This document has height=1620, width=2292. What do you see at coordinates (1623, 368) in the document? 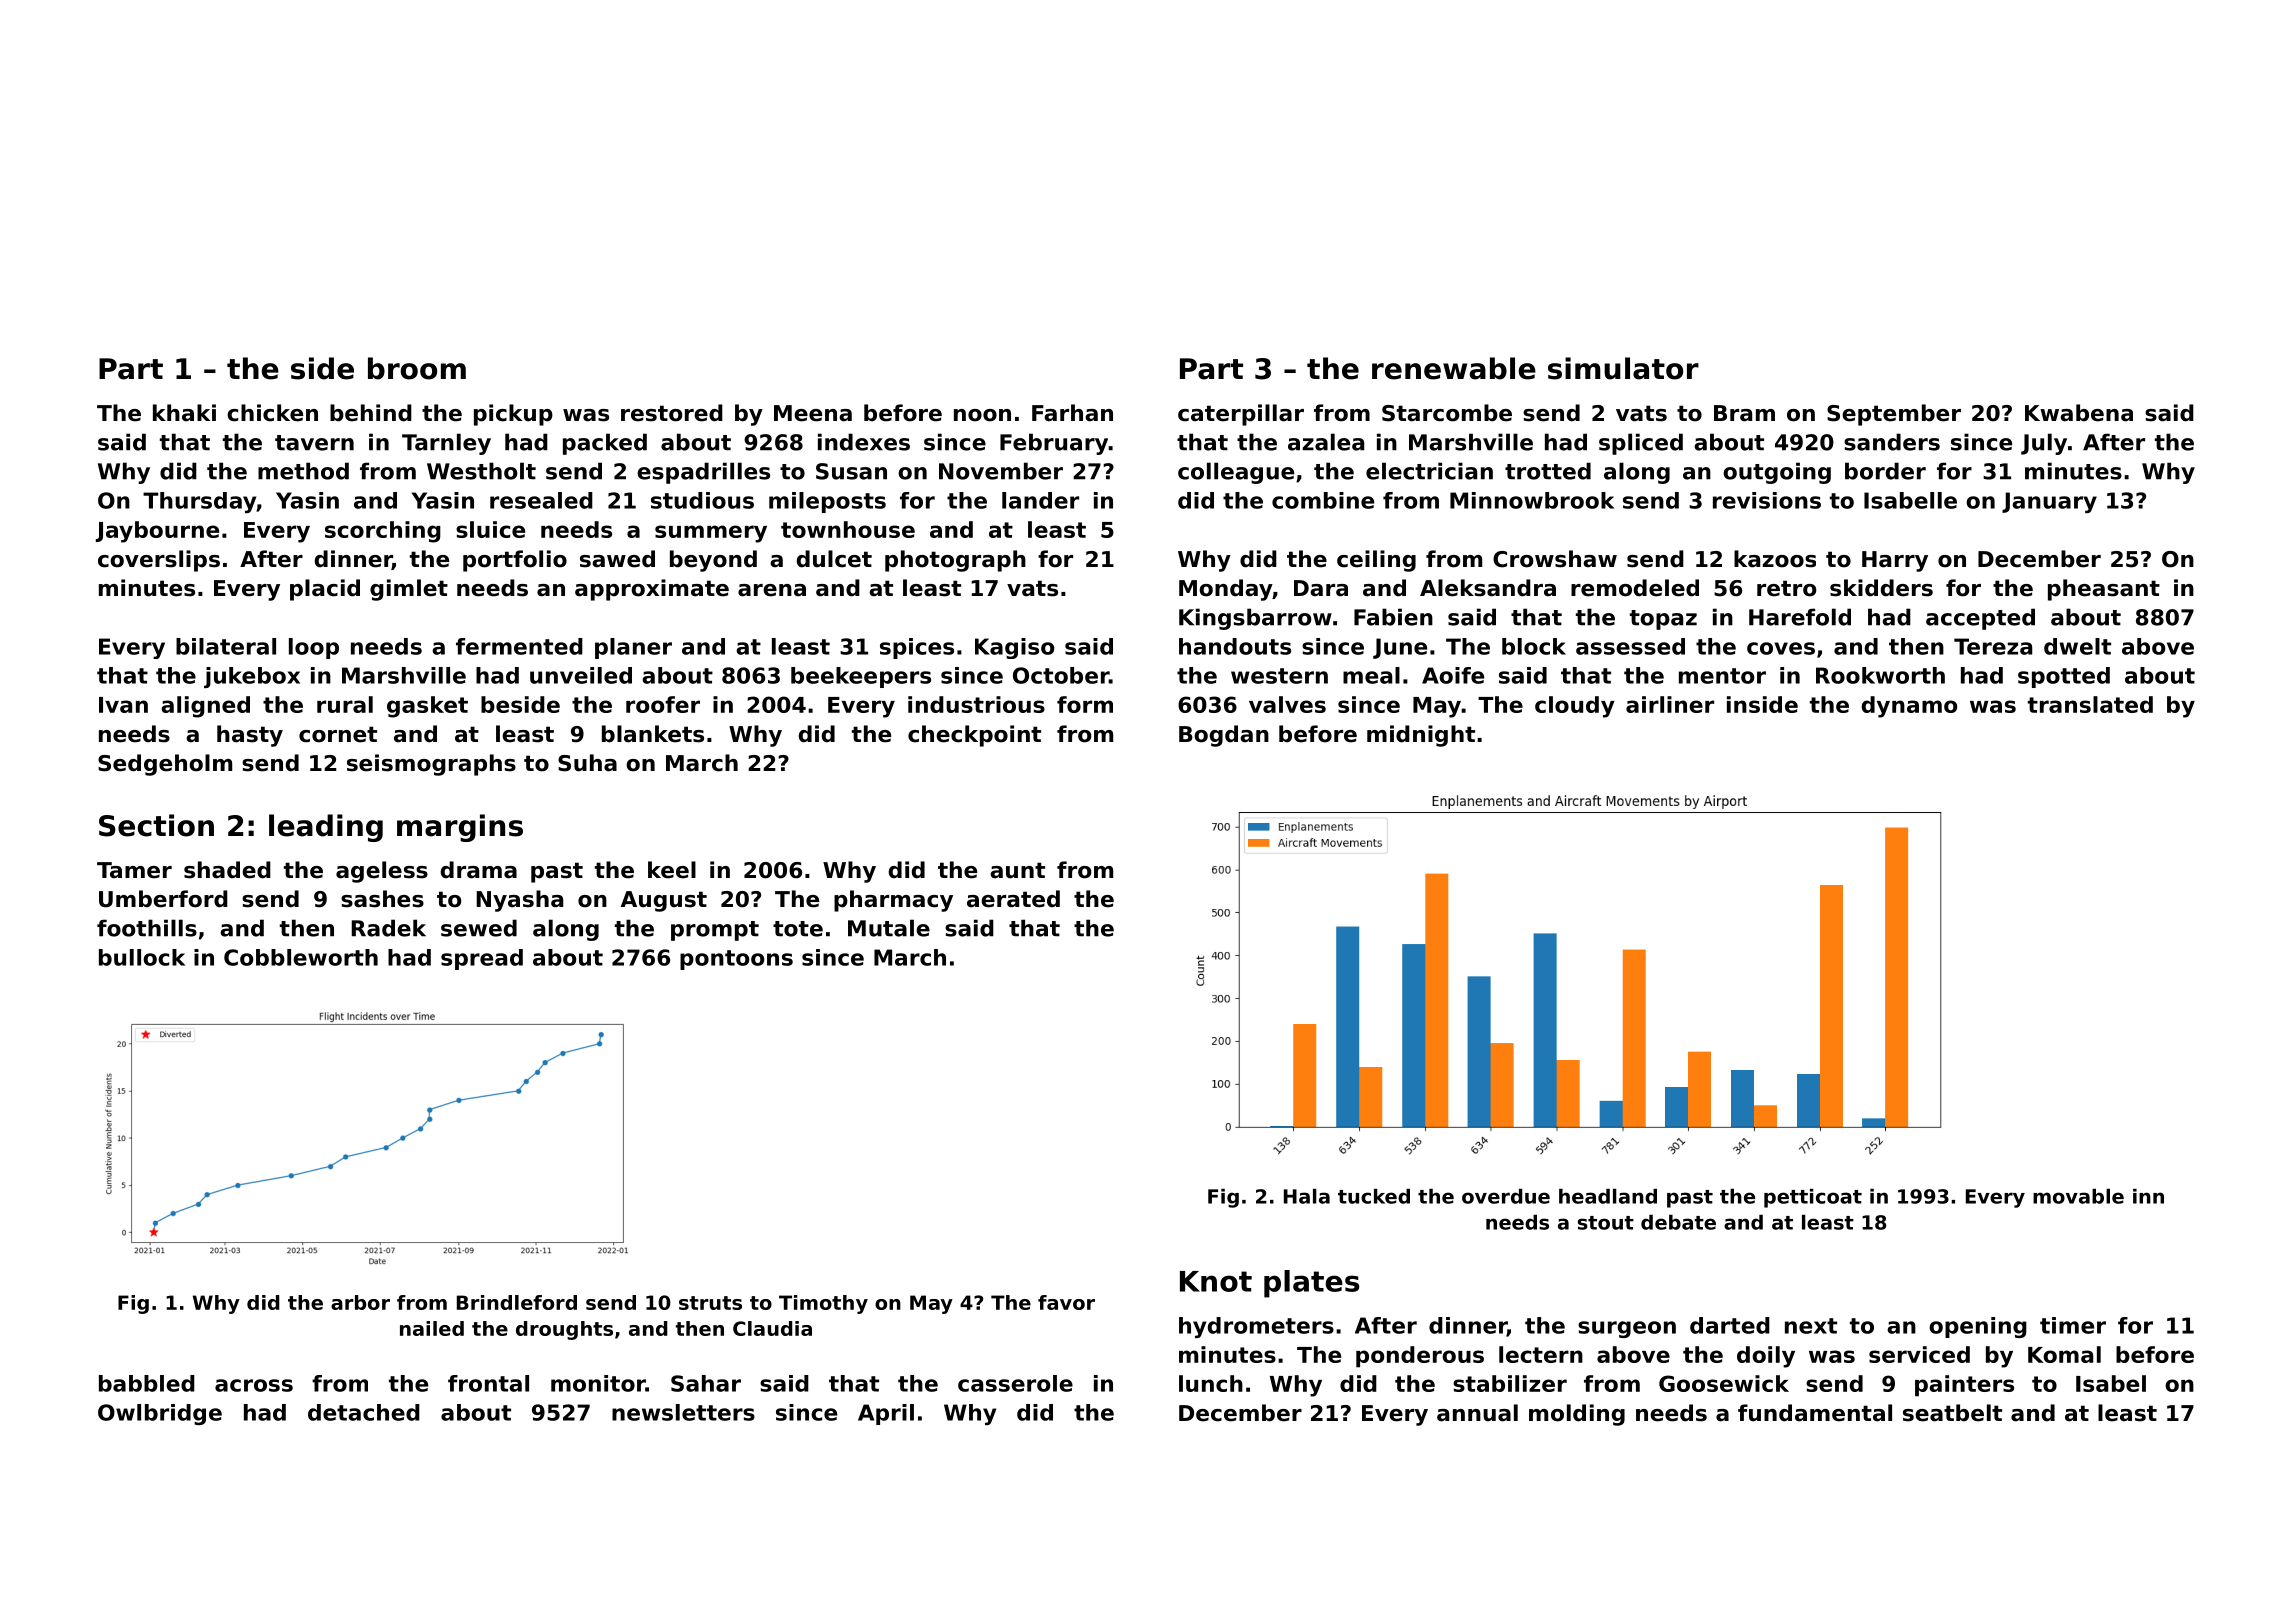
I see `simulator` at bounding box center [1623, 368].
